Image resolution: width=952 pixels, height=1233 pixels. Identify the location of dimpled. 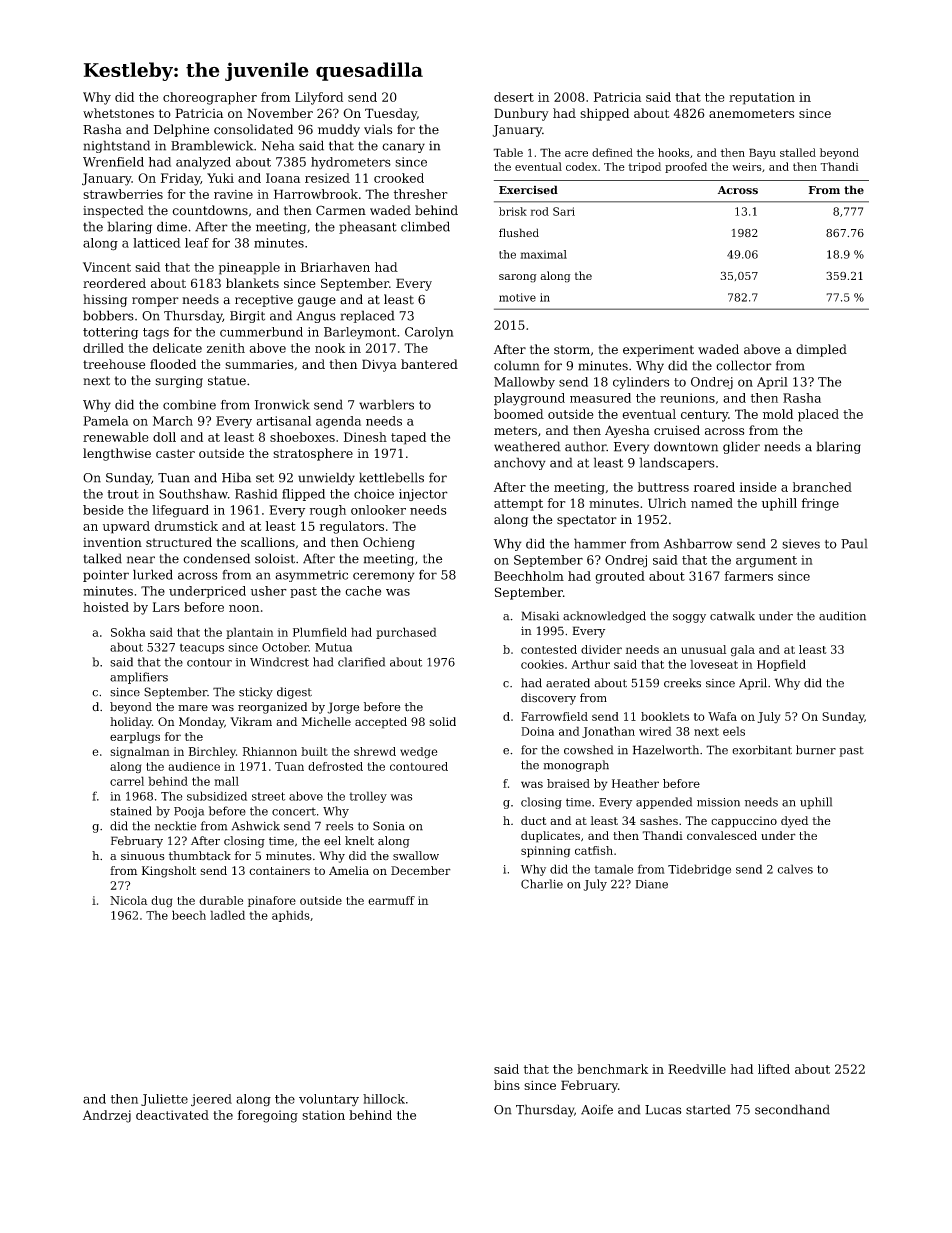
(821, 350).
